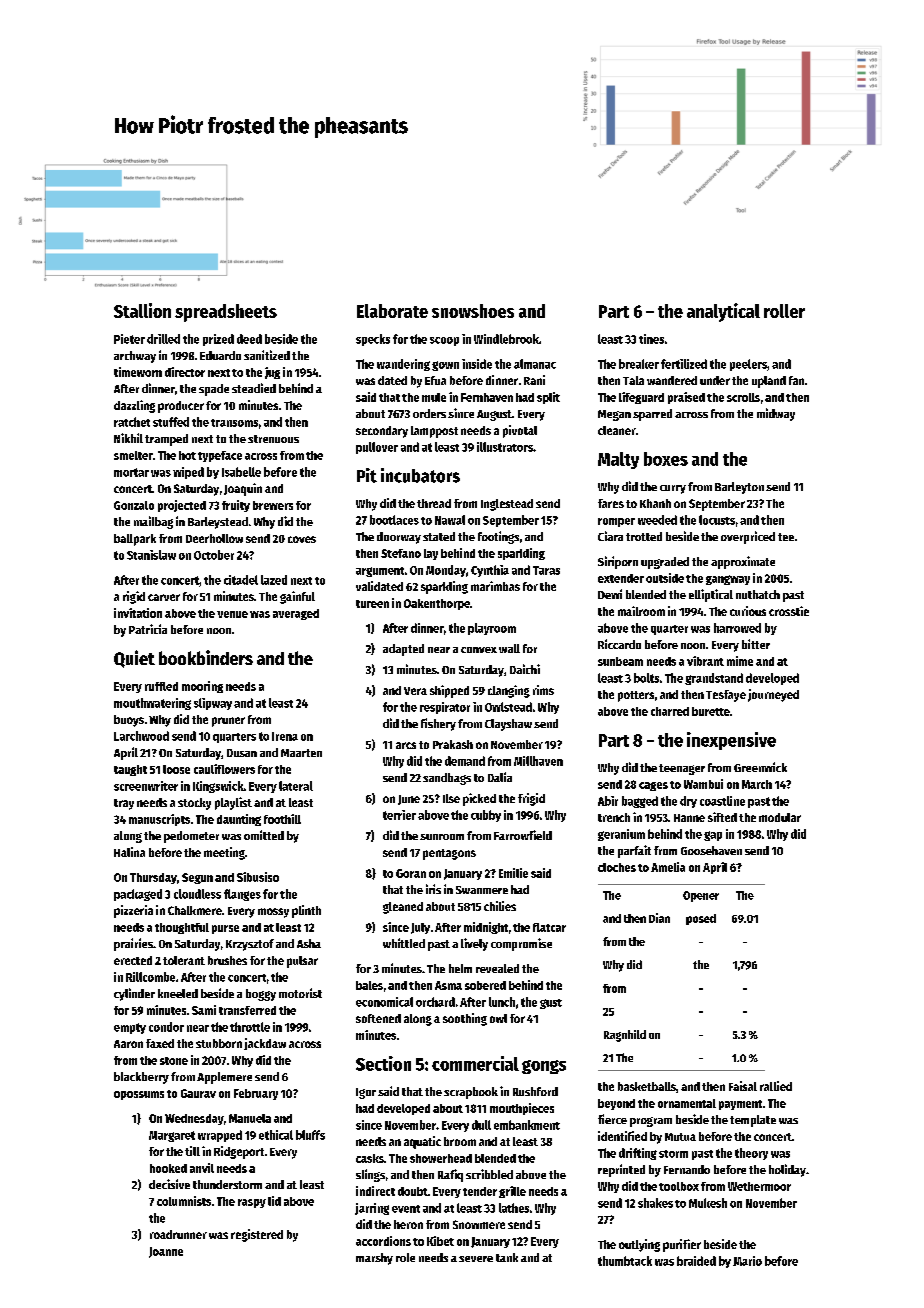  What do you see at coordinates (374, 1259) in the page?
I see `marshy` at bounding box center [374, 1259].
